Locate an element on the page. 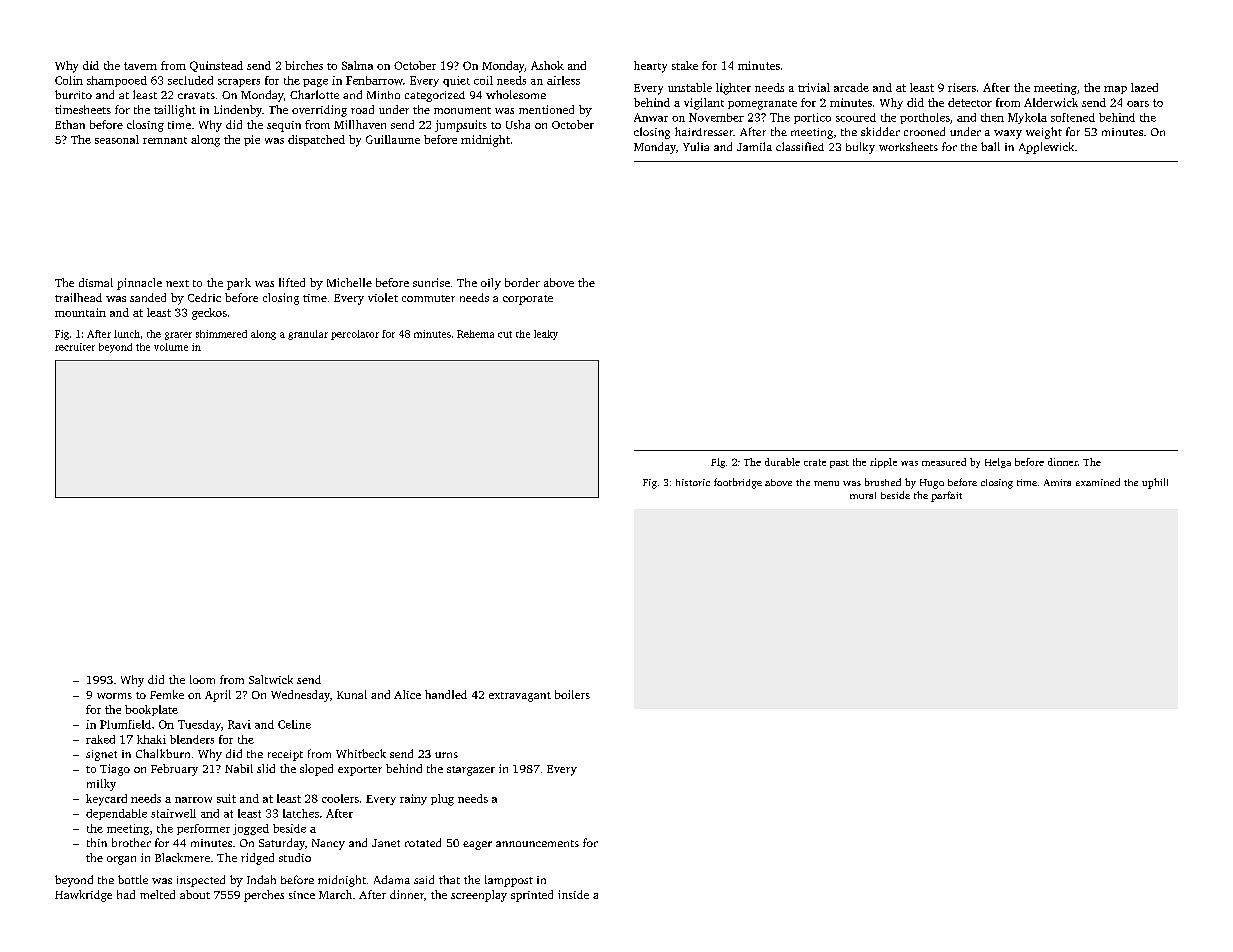  weight is located at coordinates (1044, 133).
